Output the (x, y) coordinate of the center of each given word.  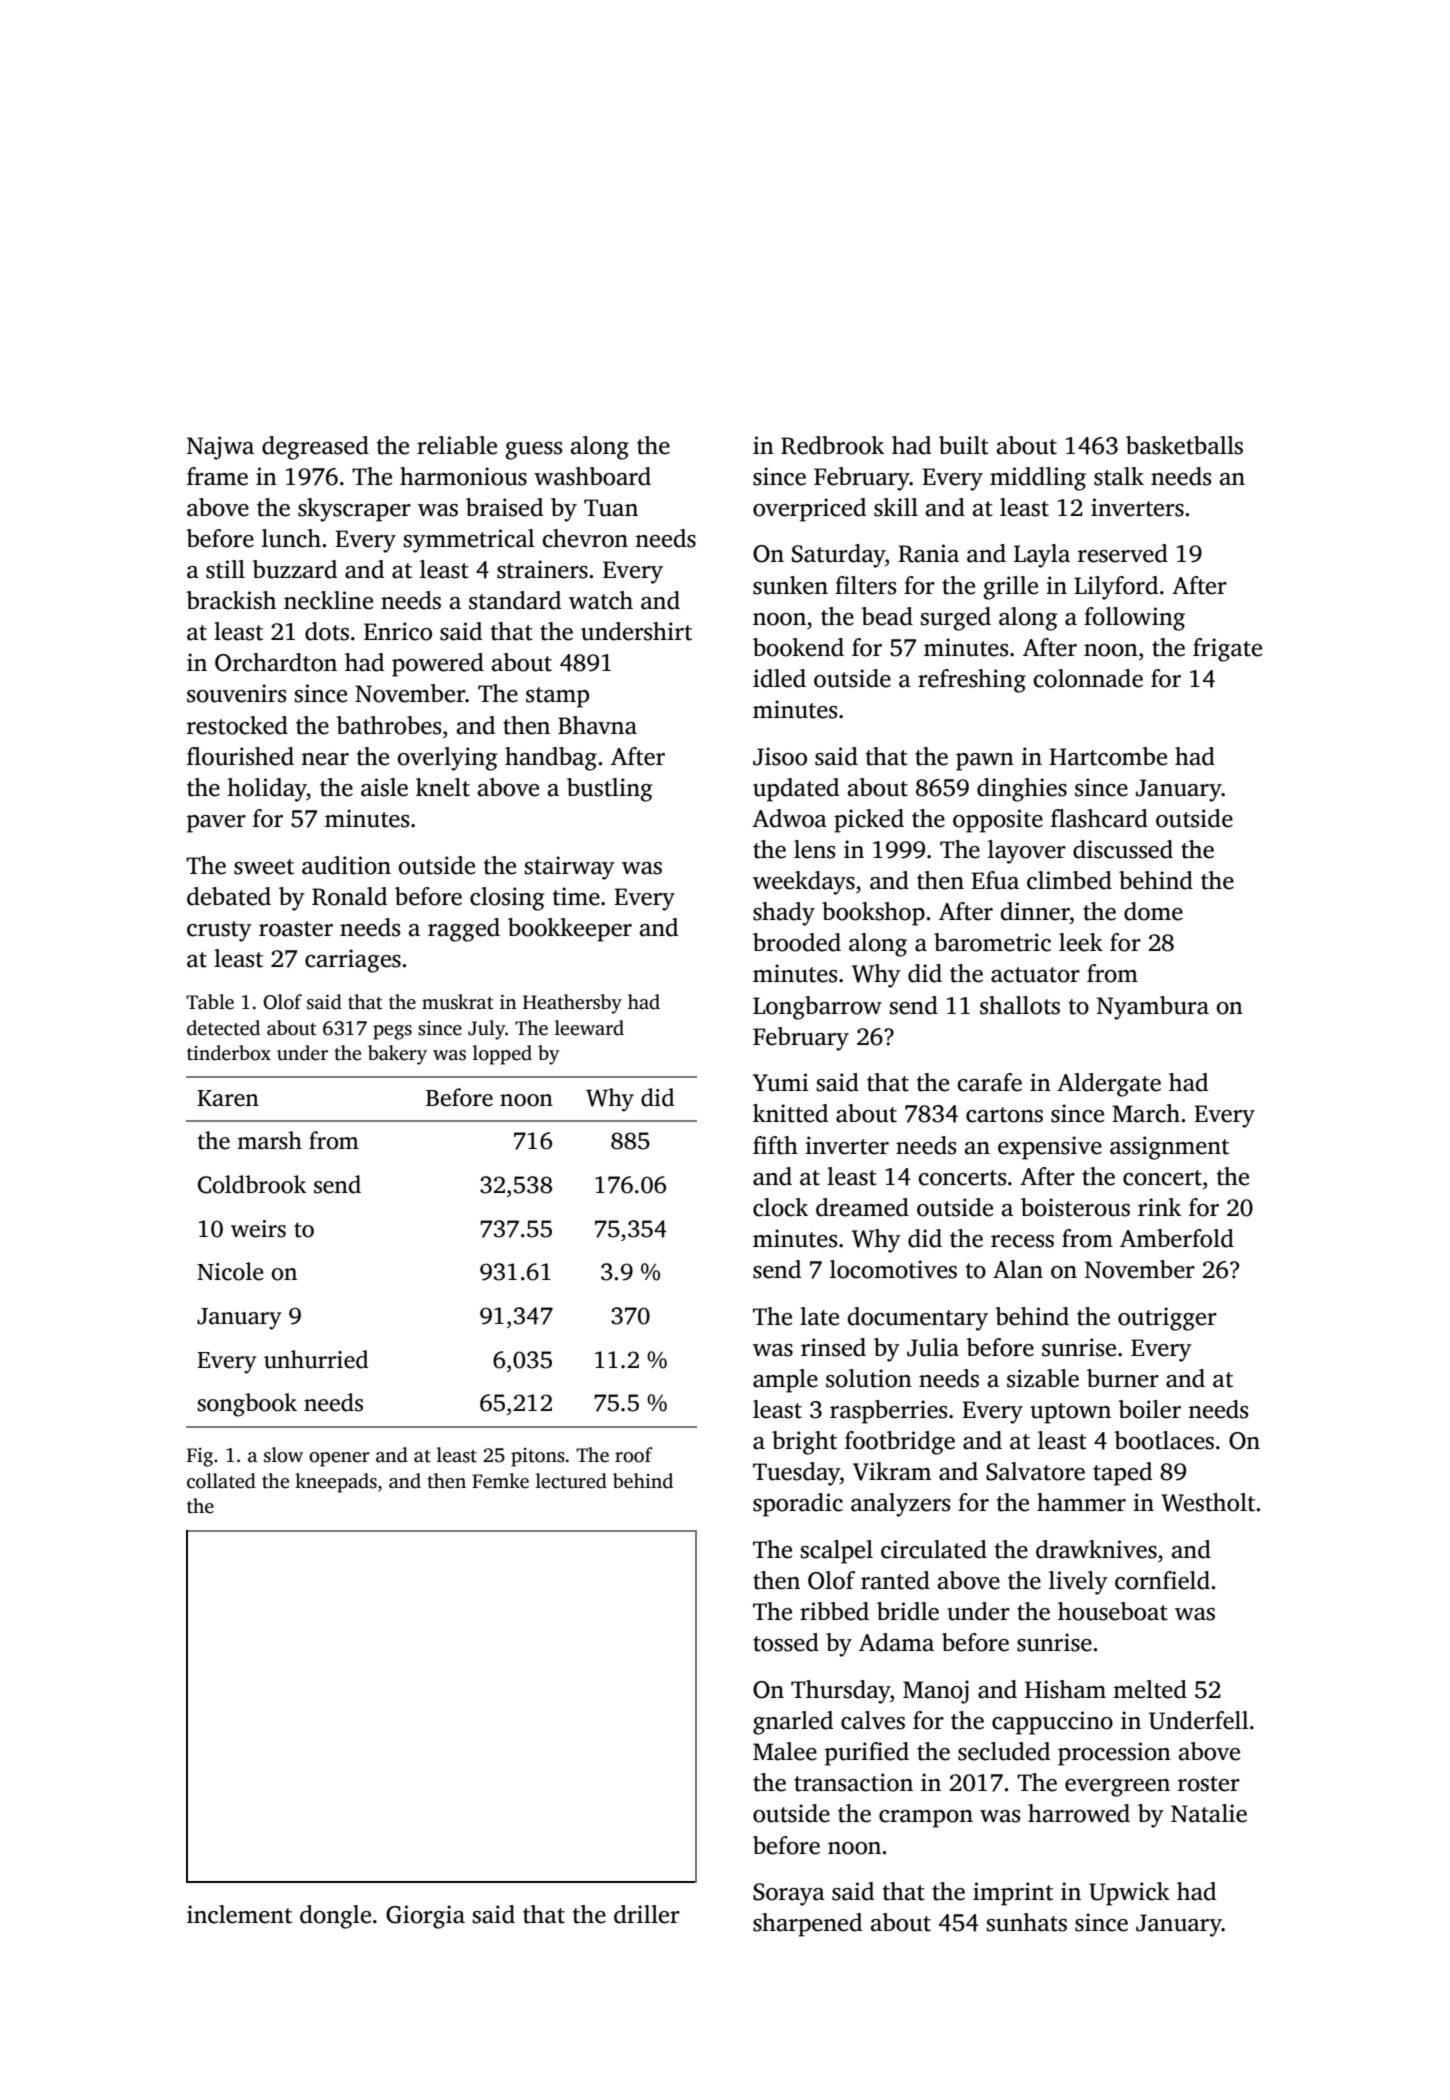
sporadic (798, 1505)
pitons (538, 1457)
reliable (457, 445)
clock (780, 1207)
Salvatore (1035, 1471)
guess (534, 451)
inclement (239, 1914)
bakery (397, 1055)
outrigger (1167, 1319)
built (964, 445)
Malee (785, 1751)
